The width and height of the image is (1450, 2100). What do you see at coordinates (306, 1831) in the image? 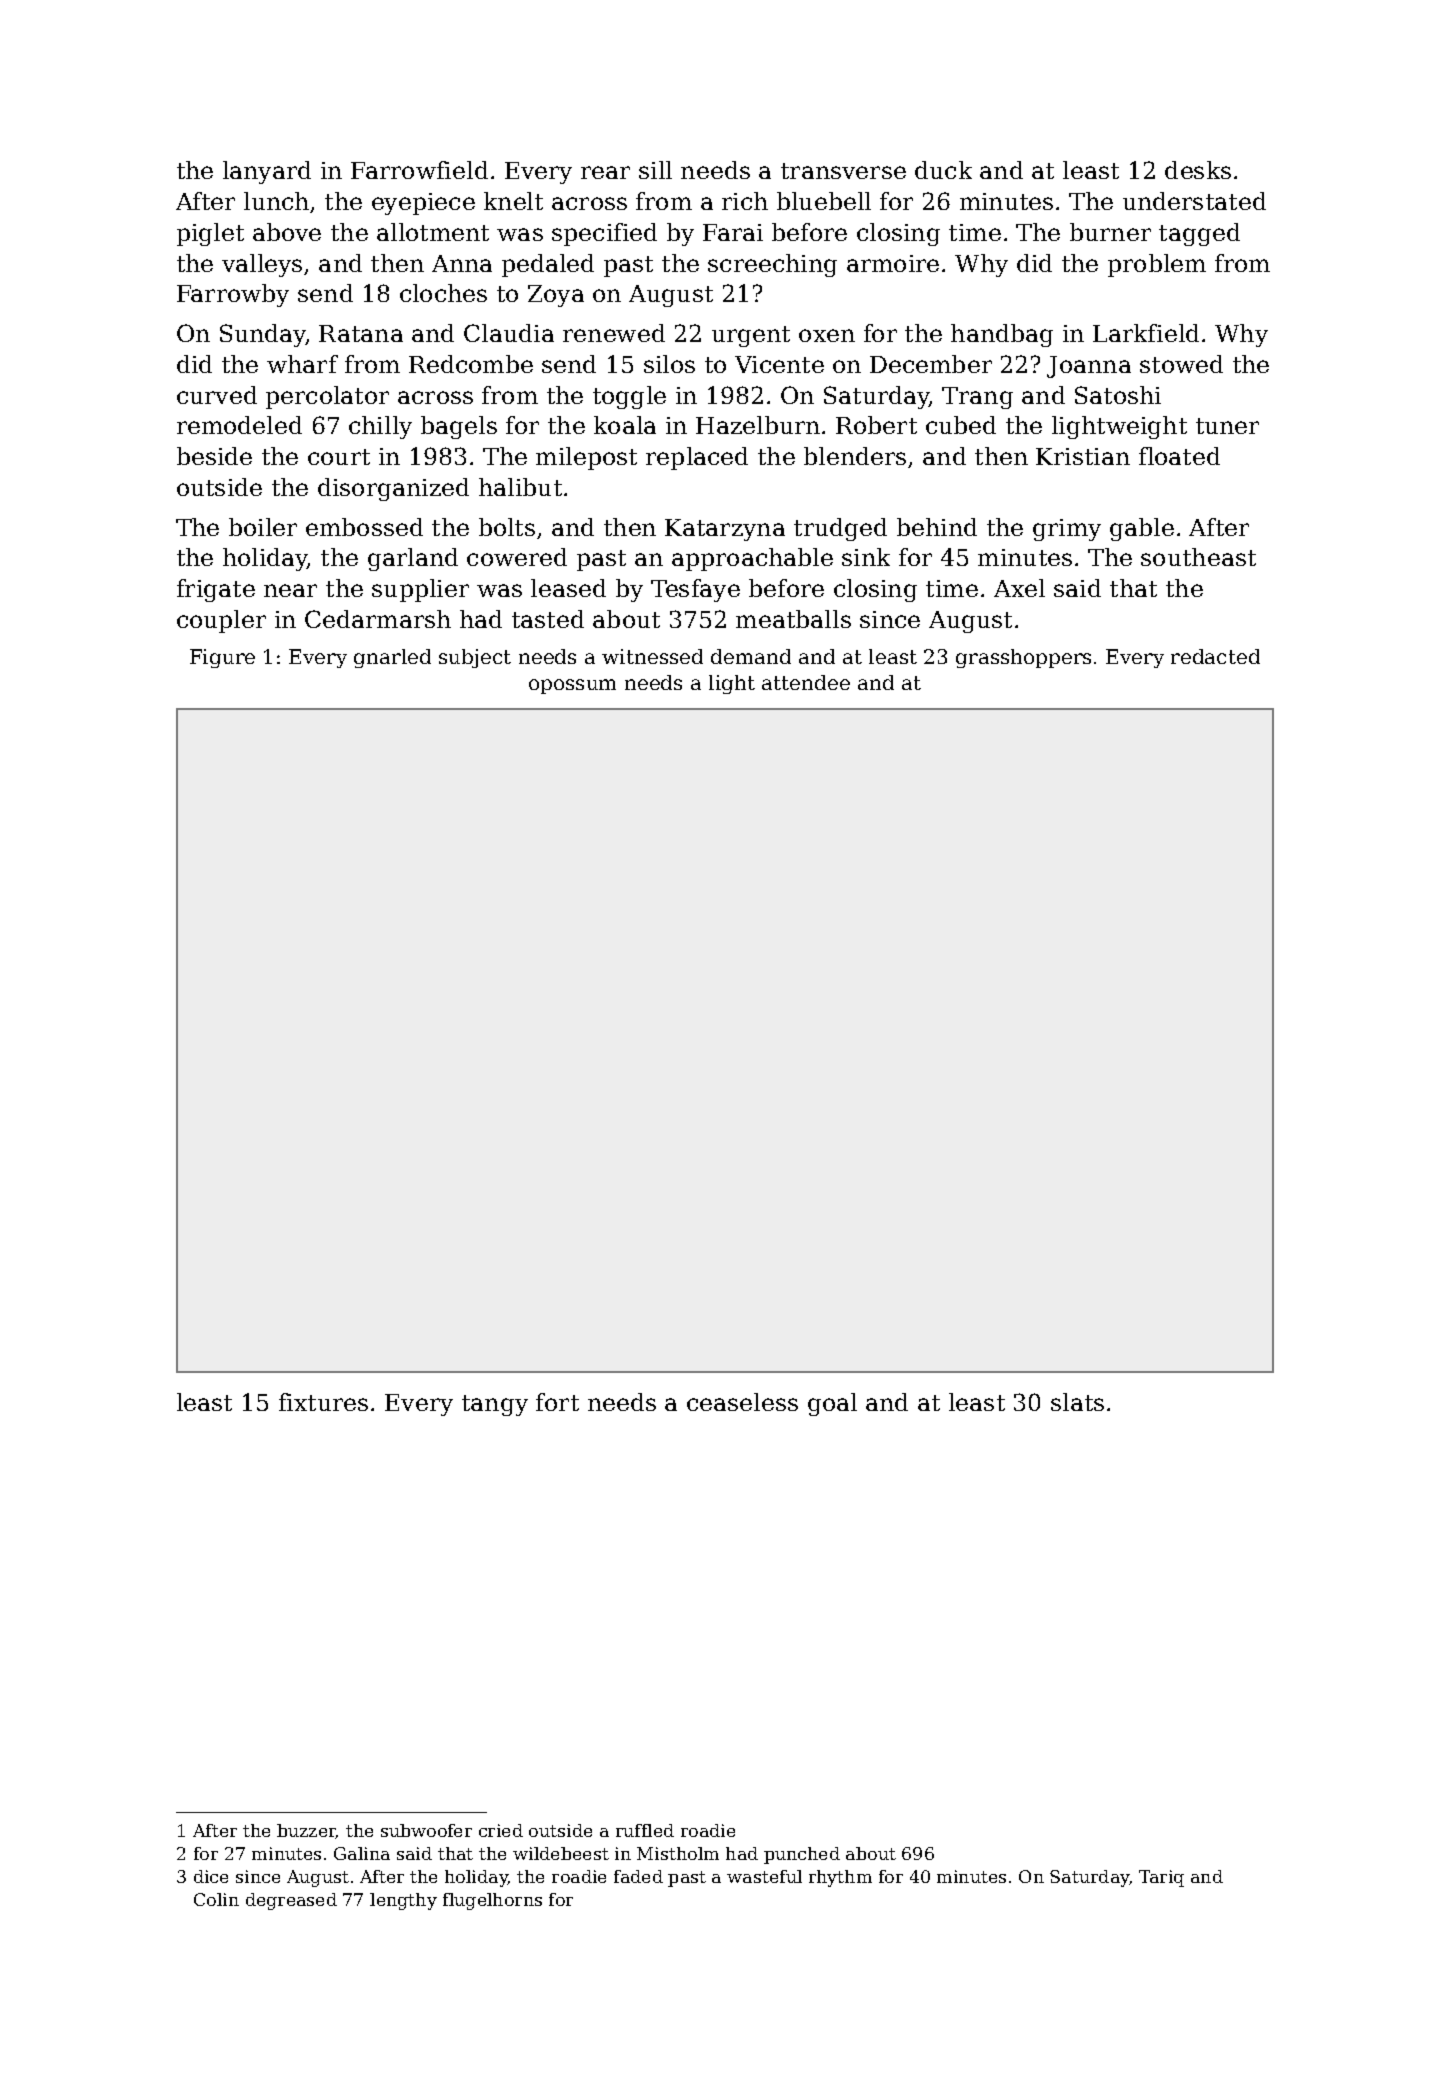
I see `buzzer` at bounding box center [306, 1831].
